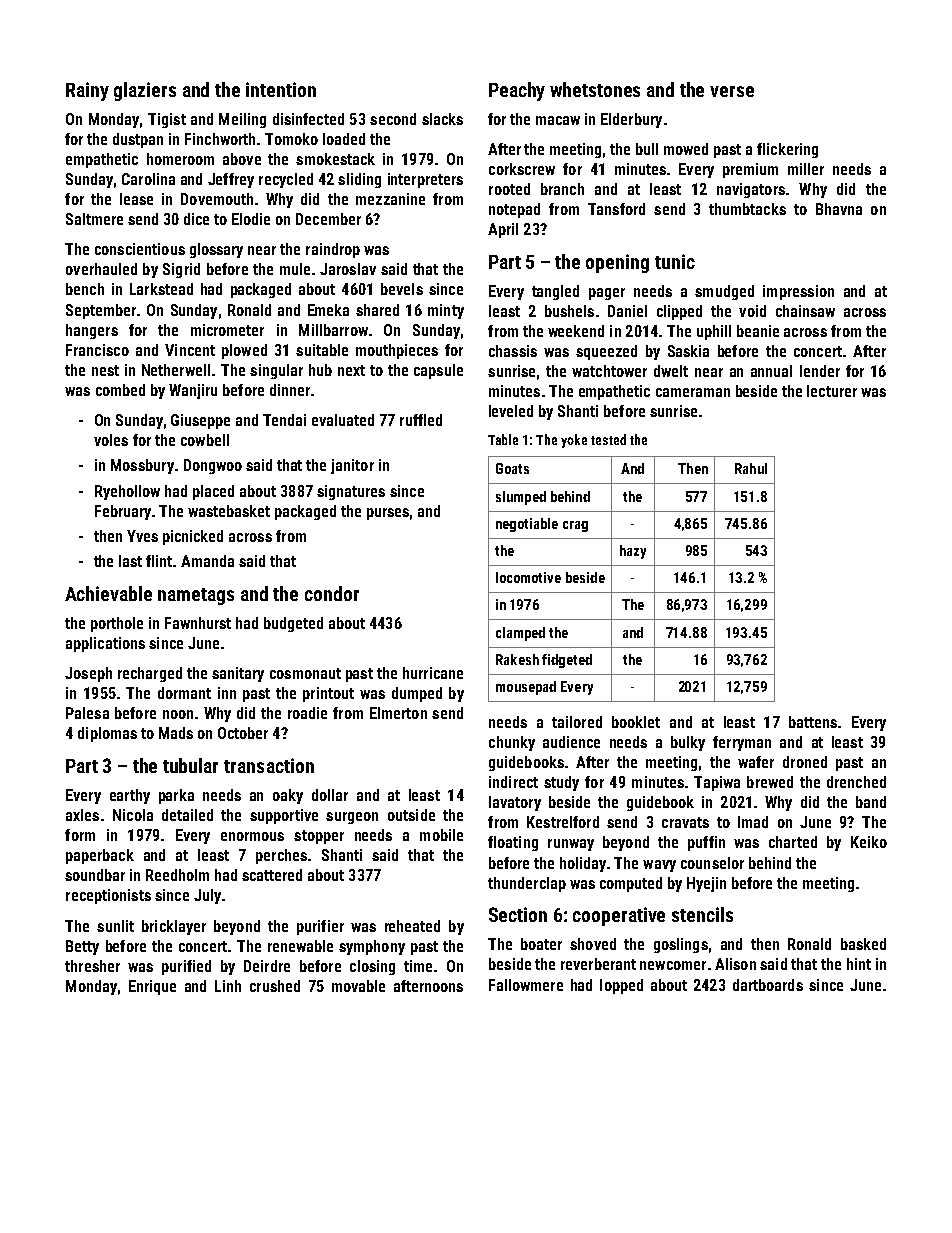 The width and height of the screenshot is (952, 1233). What do you see at coordinates (503, 230) in the screenshot?
I see `April` at bounding box center [503, 230].
